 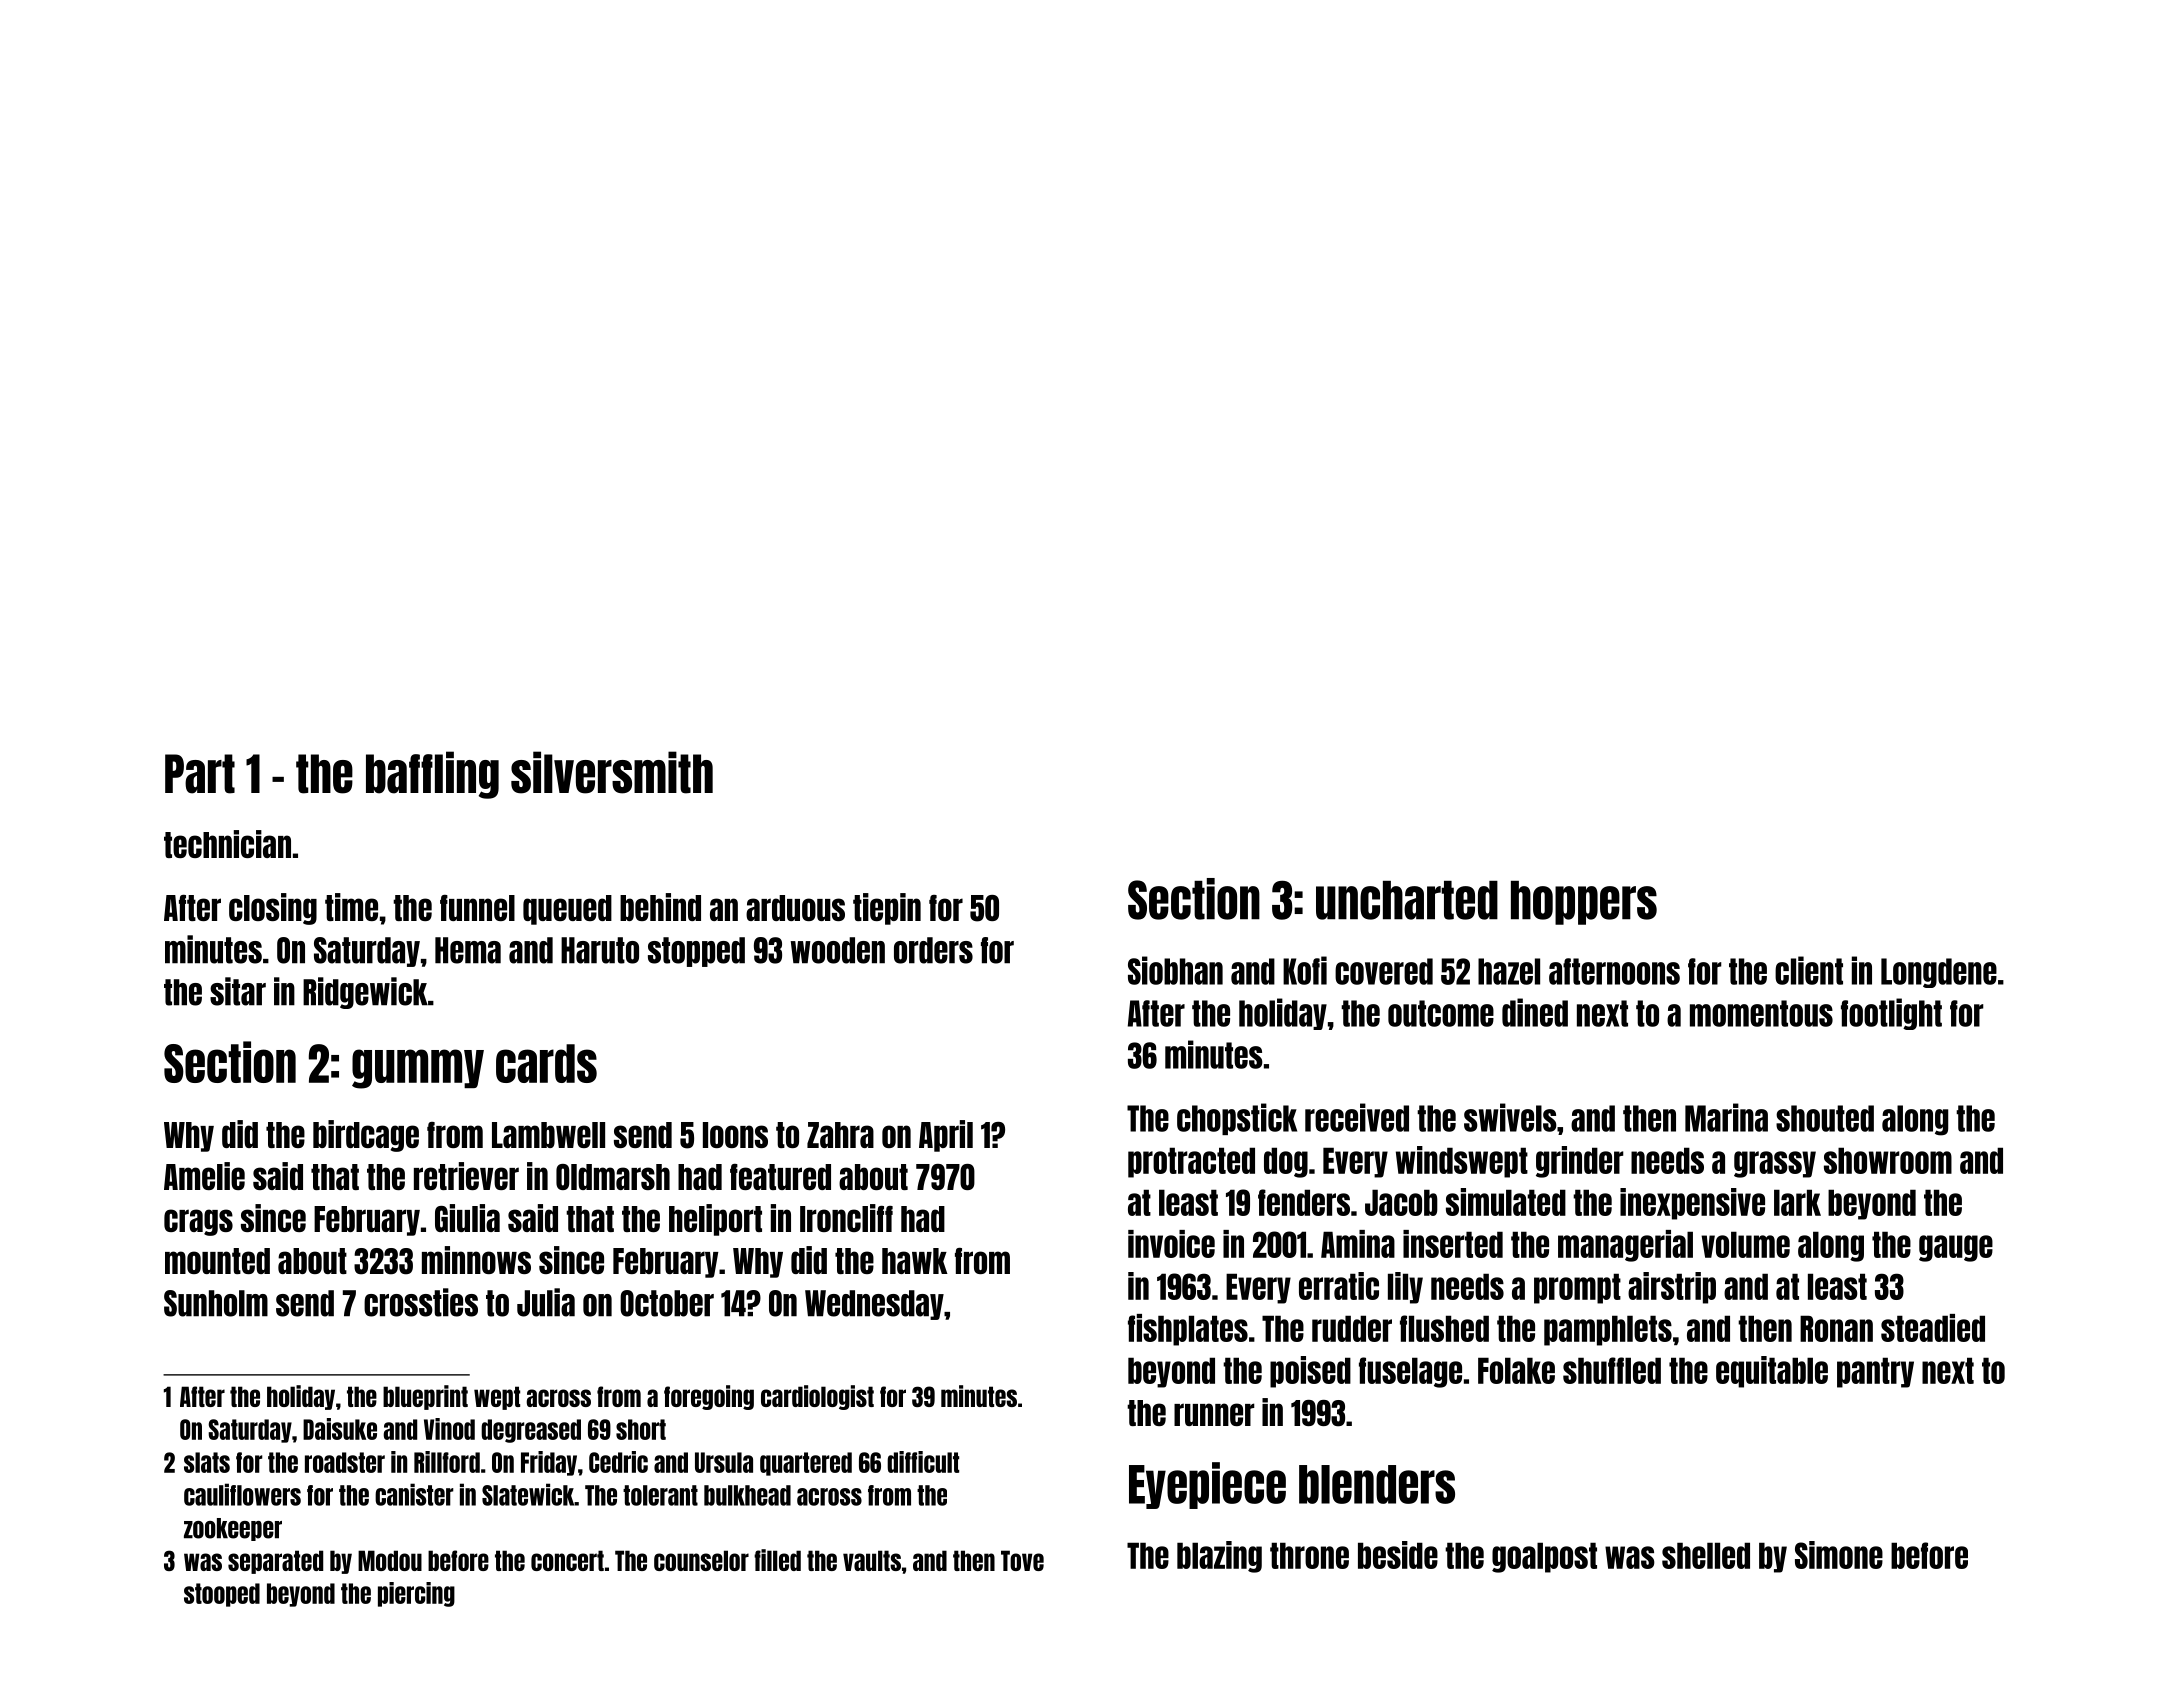 I want to click on Part, so click(x=200, y=774).
